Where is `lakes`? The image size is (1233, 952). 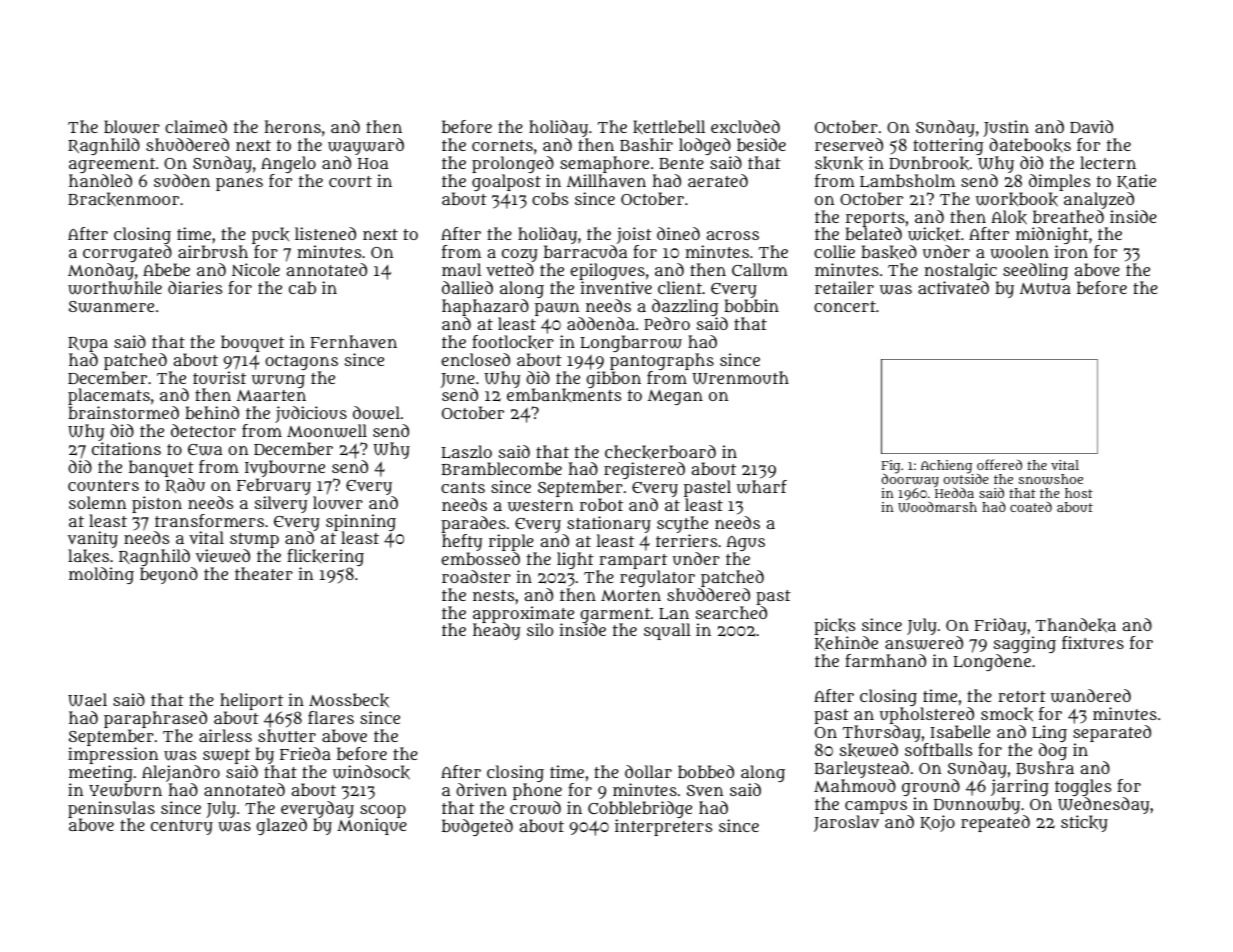
lakes is located at coordinates (88, 556).
